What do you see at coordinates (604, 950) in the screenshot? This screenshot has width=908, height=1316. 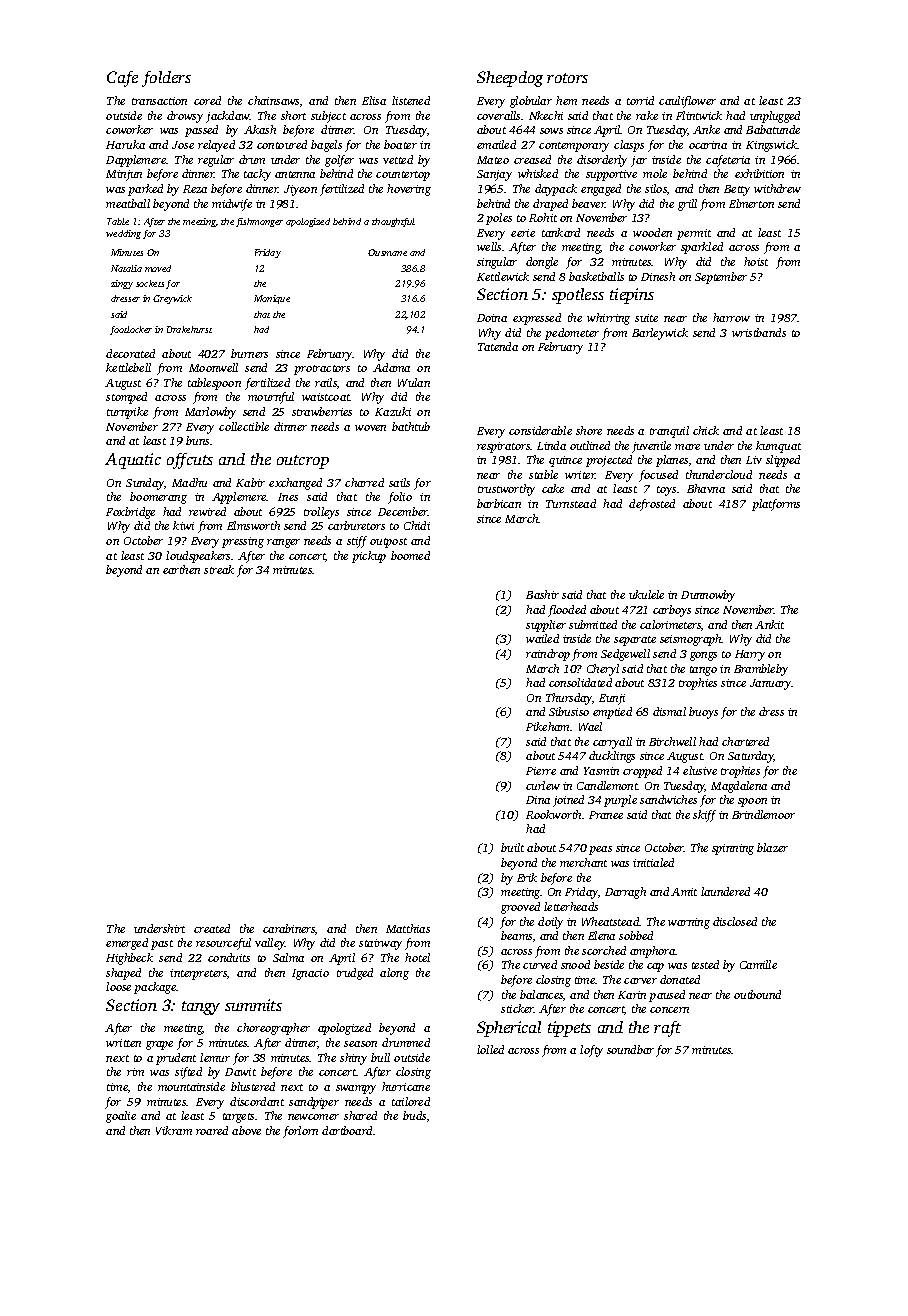 I see `scorched` at bounding box center [604, 950].
